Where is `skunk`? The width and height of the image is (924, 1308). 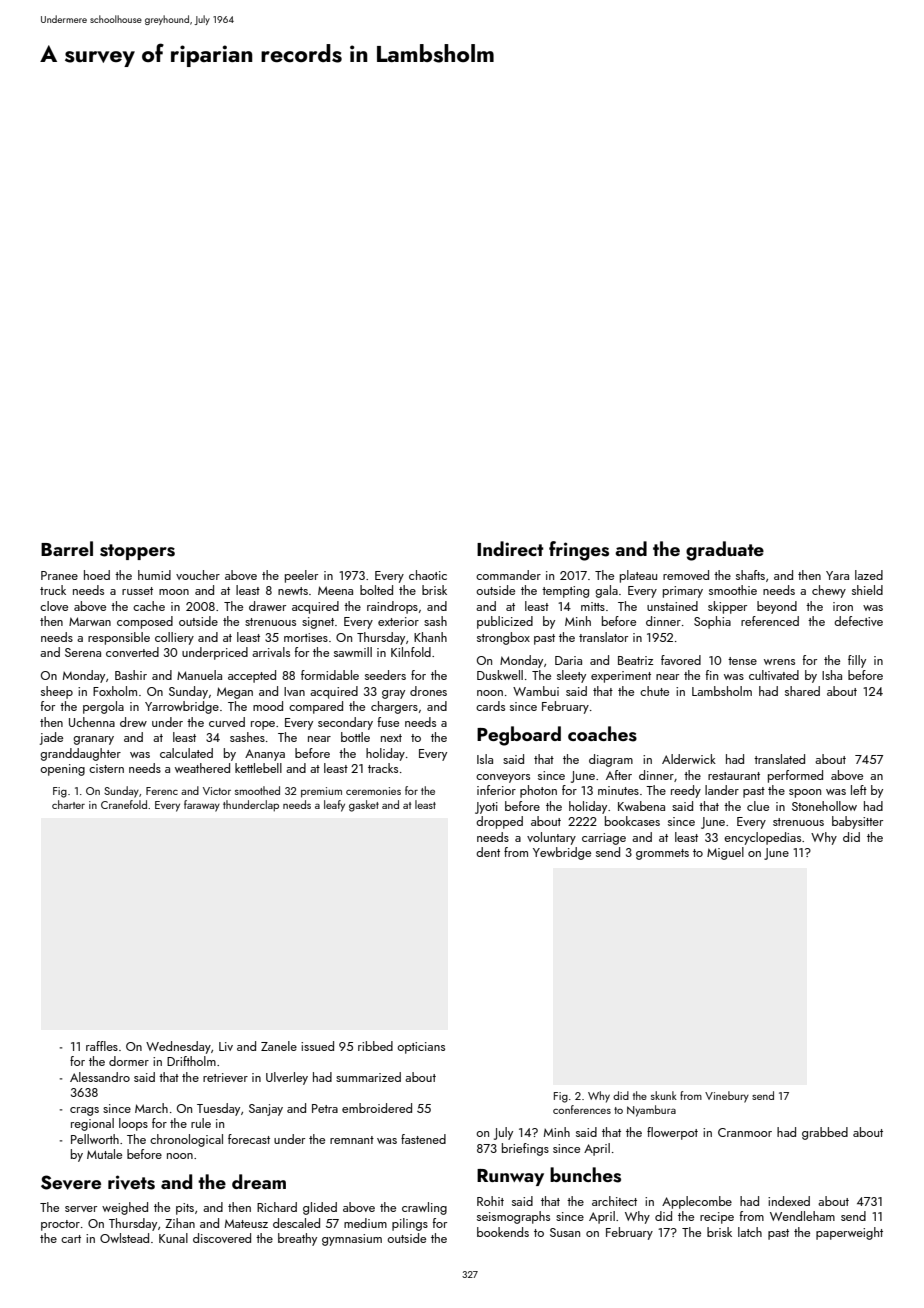 skunk is located at coordinates (664, 1095).
